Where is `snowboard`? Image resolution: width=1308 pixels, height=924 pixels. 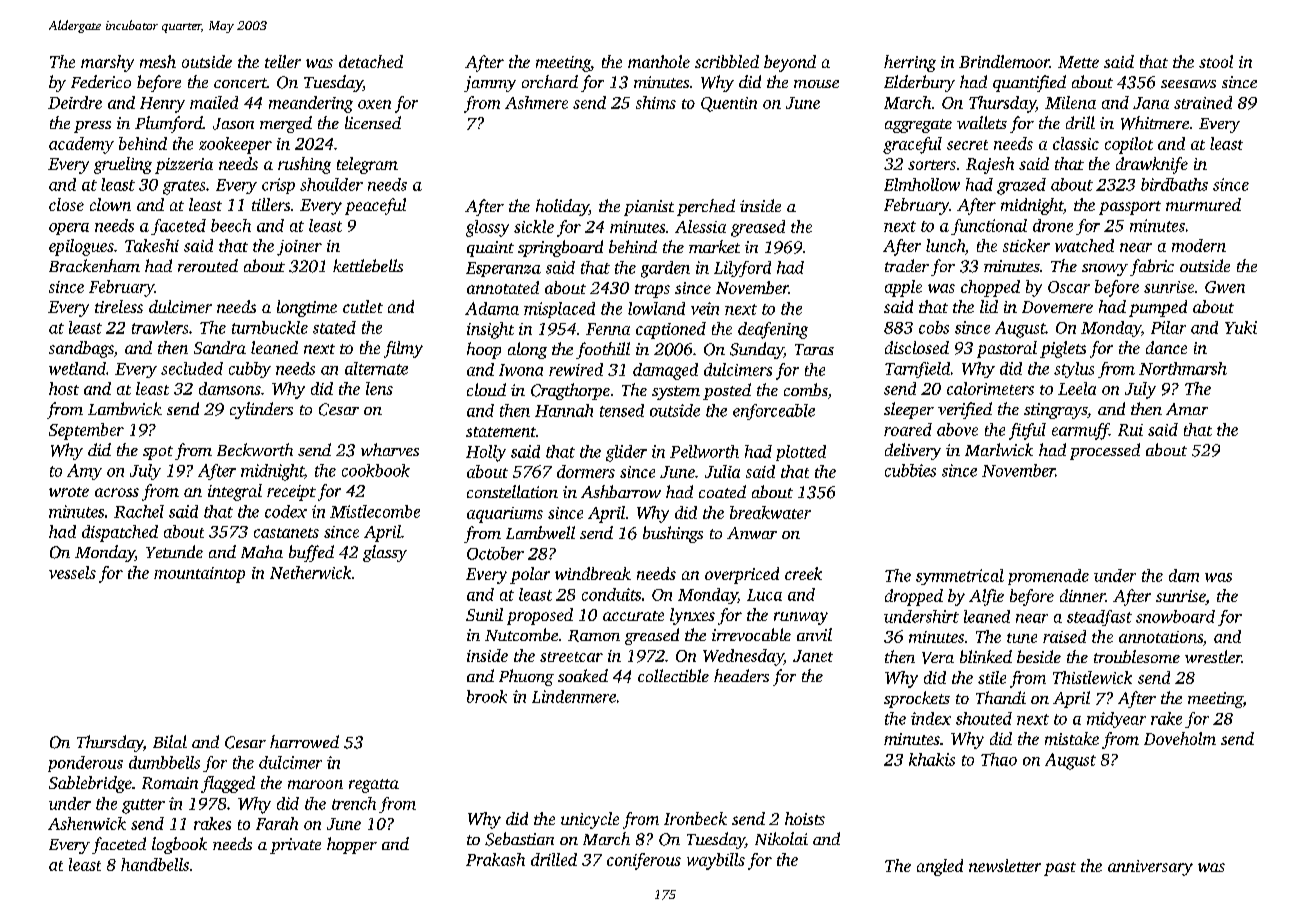
snowboard is located at coordinates (1175, 616).
